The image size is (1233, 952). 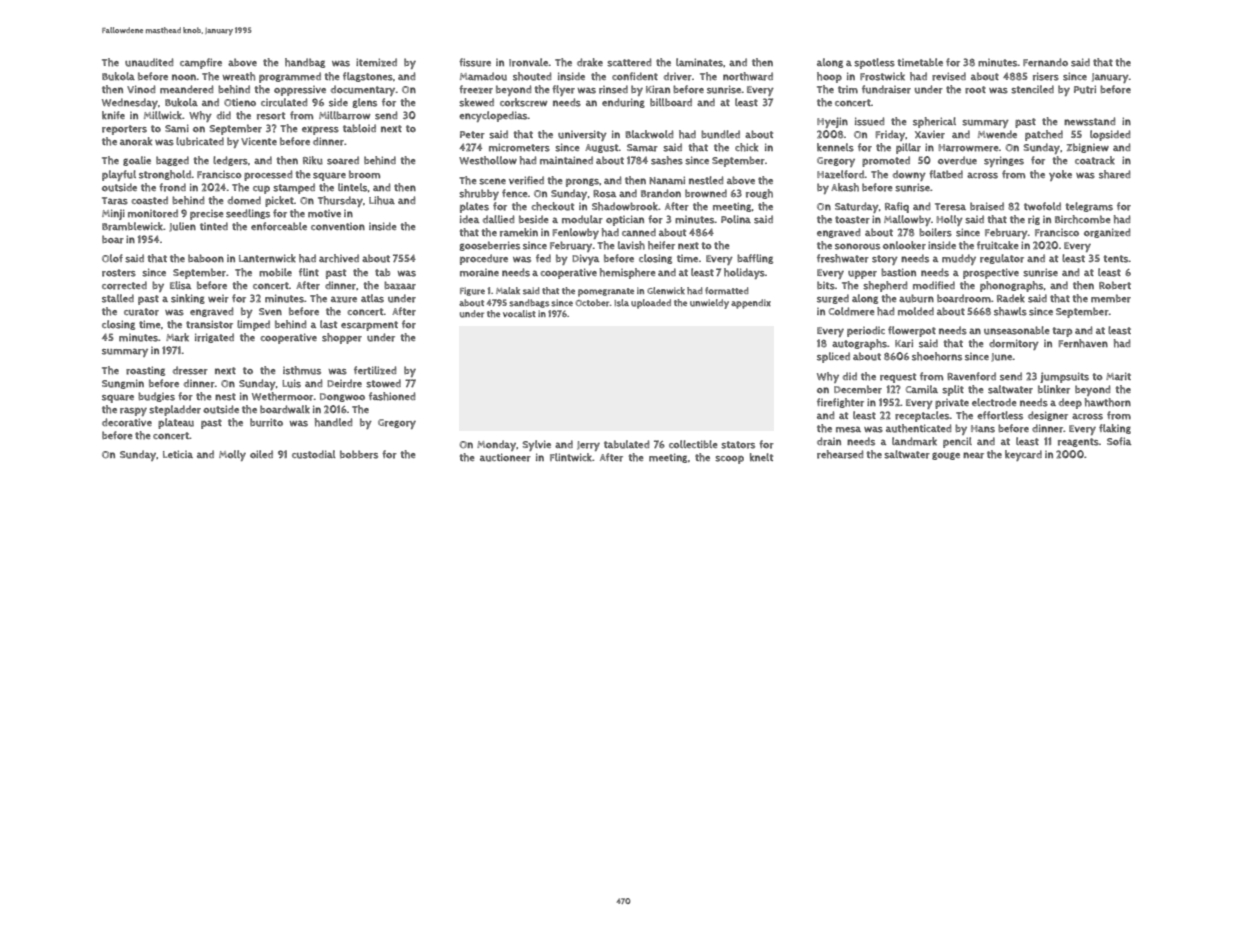 What do you see at coordinates (519, 314) in the screenshot?
I see `vocalist` at bounding box center [519, 314].
